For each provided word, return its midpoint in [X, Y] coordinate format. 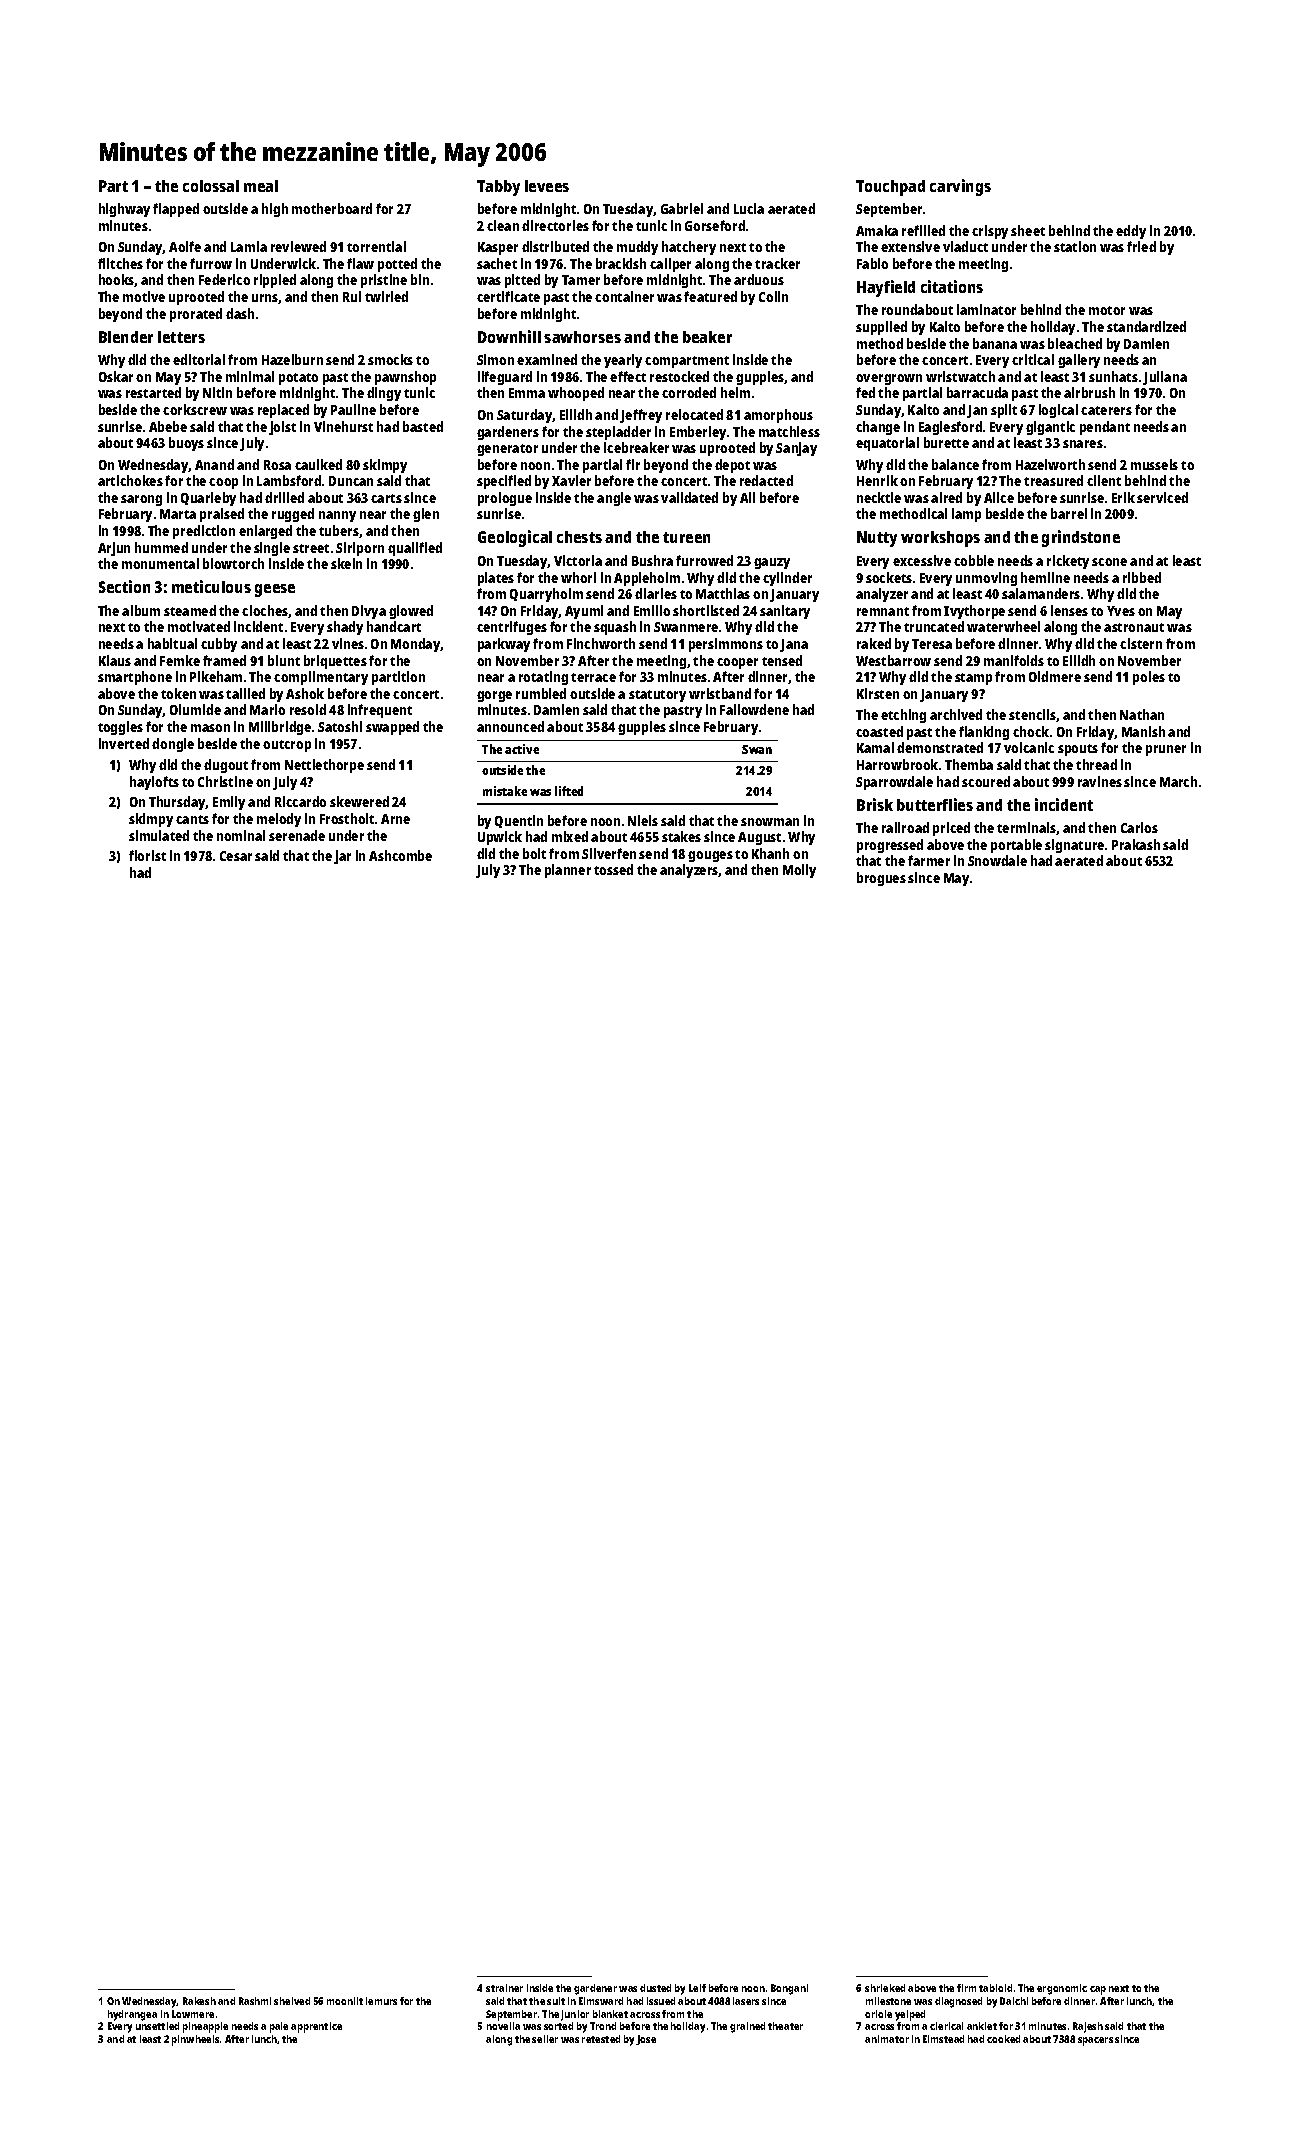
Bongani [789, 1989]
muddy [637, 248]
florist [147, 855]
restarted [153, 392]
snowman [770, 822]
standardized [1146, 326]
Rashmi [255, 2001]
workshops [940, 539]
